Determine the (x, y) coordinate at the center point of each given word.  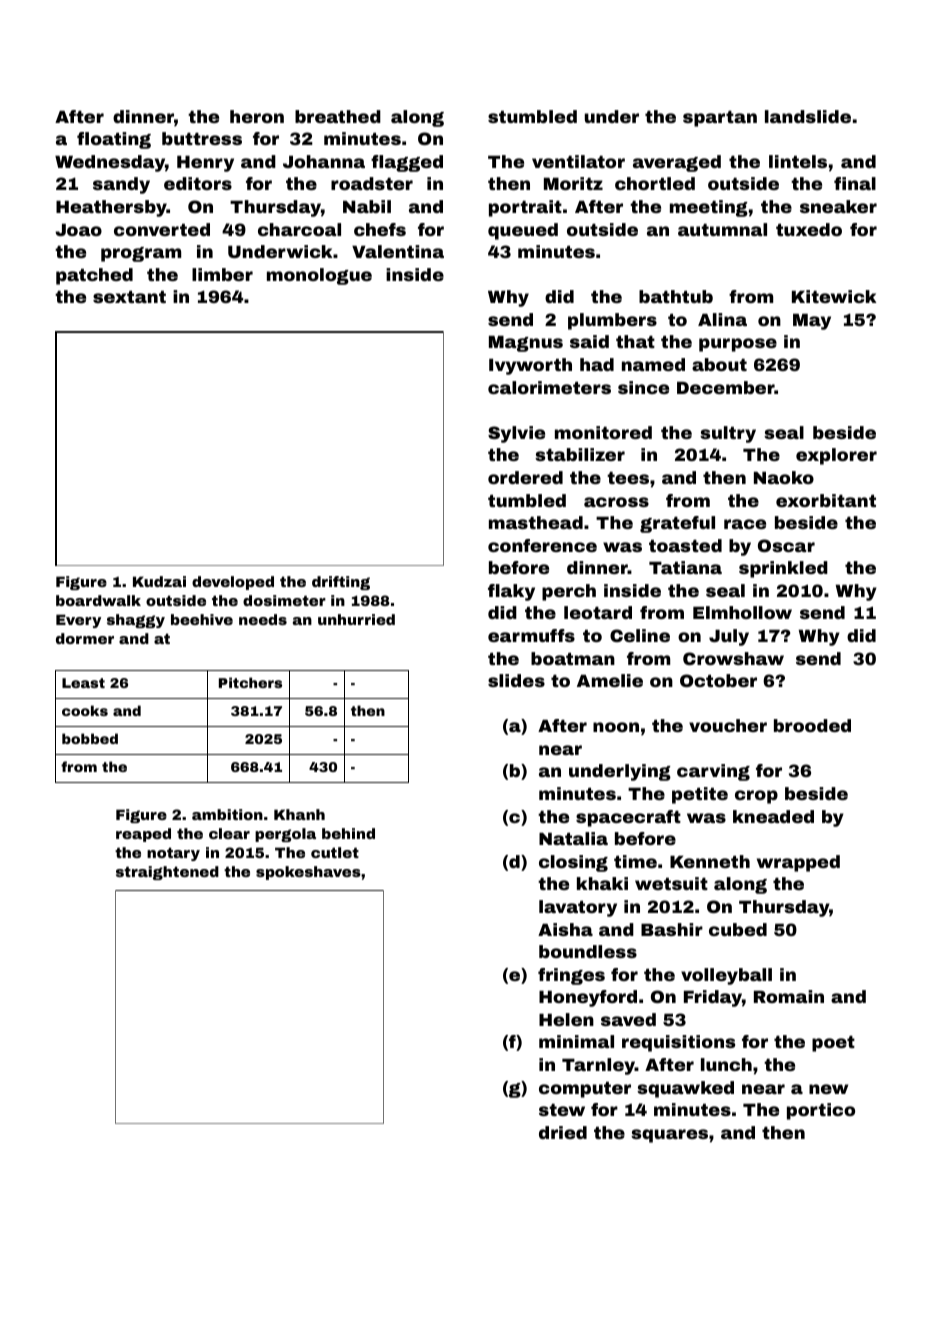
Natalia (573, 838)
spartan (720, 119)
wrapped (798, 863)
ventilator (578, 161)
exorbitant (826, 500)
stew (562, 1110)
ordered (525, 477)
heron (257, 116)
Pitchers (250, 682)
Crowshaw (733, 658)
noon (616, 727)
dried (563, 1132)
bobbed (90, 738)
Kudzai (159, 581)
